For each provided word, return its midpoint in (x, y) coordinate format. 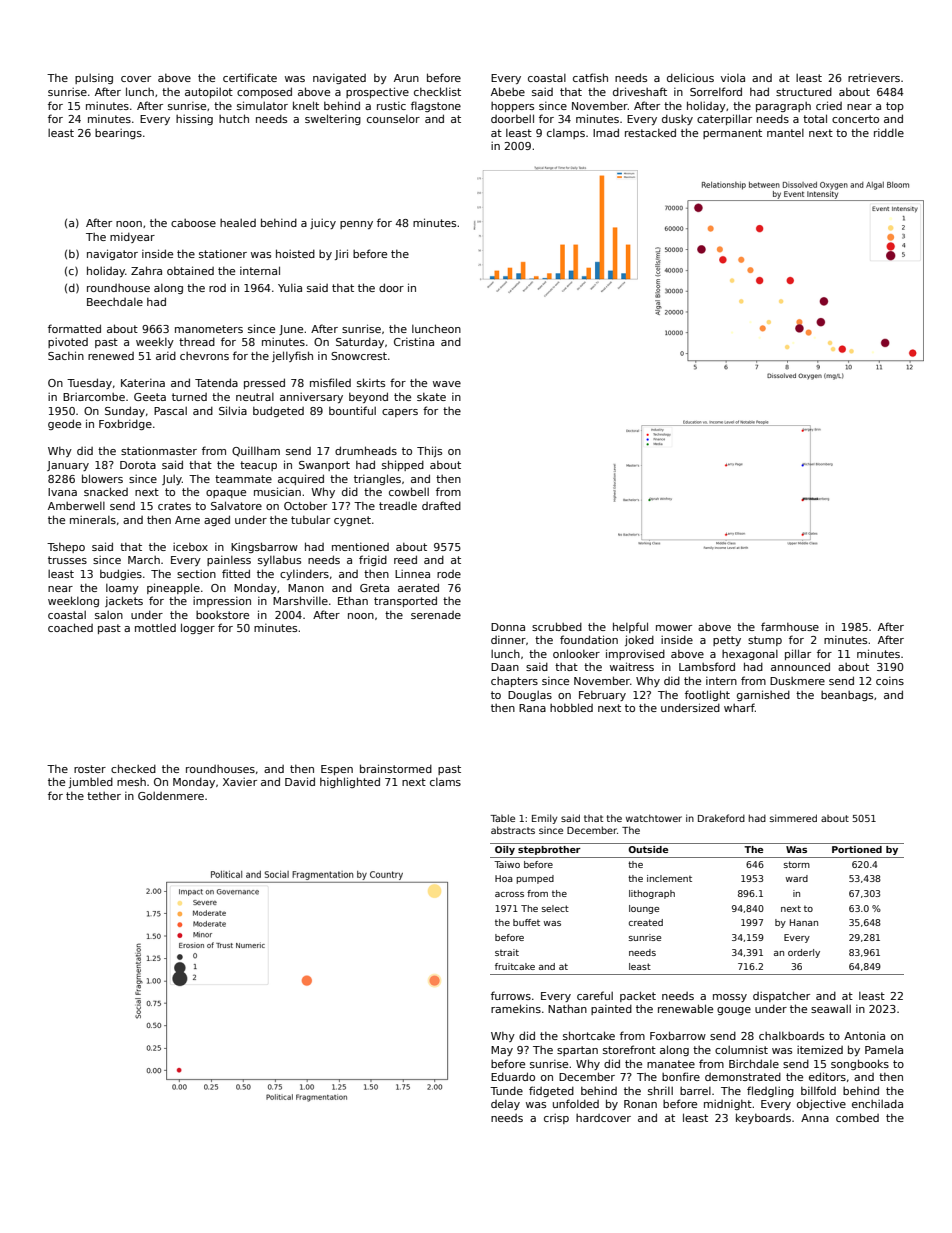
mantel (785, 133)
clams (445, 782)
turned (189, 397)
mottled (155, 628)
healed (238, 223)
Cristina (414, 342)
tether (104, 796)
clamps (566, 134)
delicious (690, 77)
